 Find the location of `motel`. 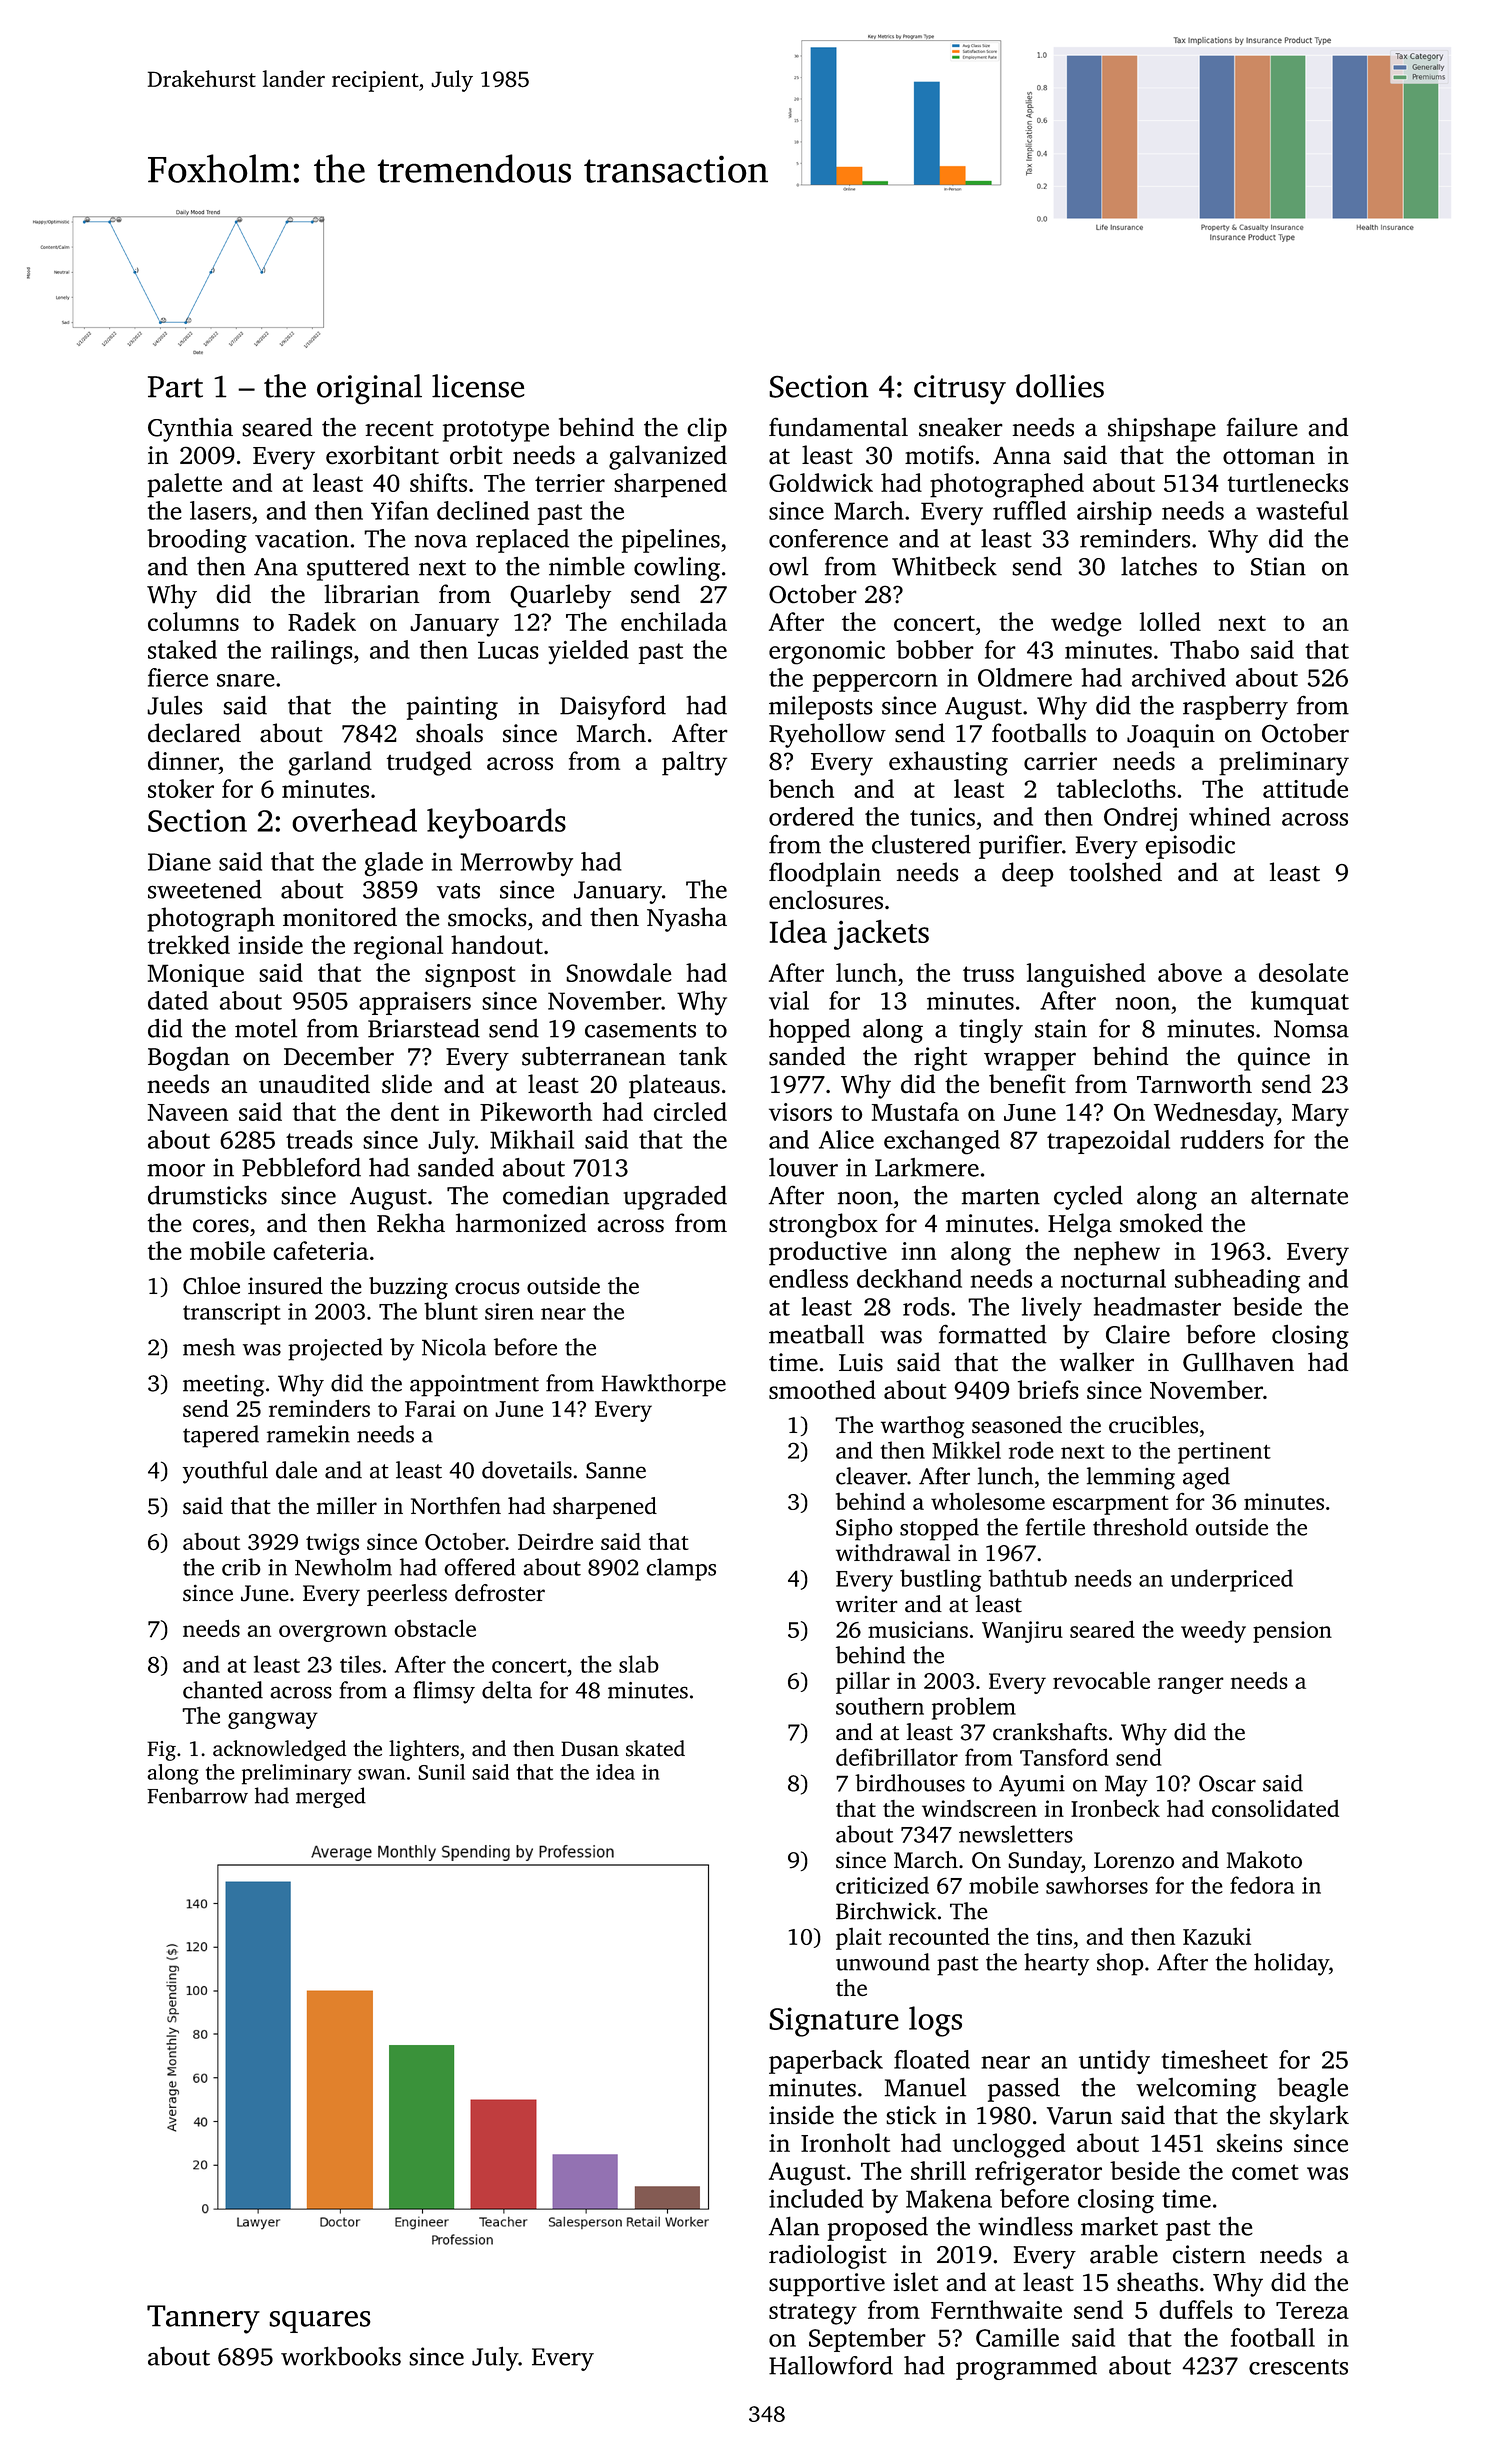

motel is located at coordinates (266, 1028).
